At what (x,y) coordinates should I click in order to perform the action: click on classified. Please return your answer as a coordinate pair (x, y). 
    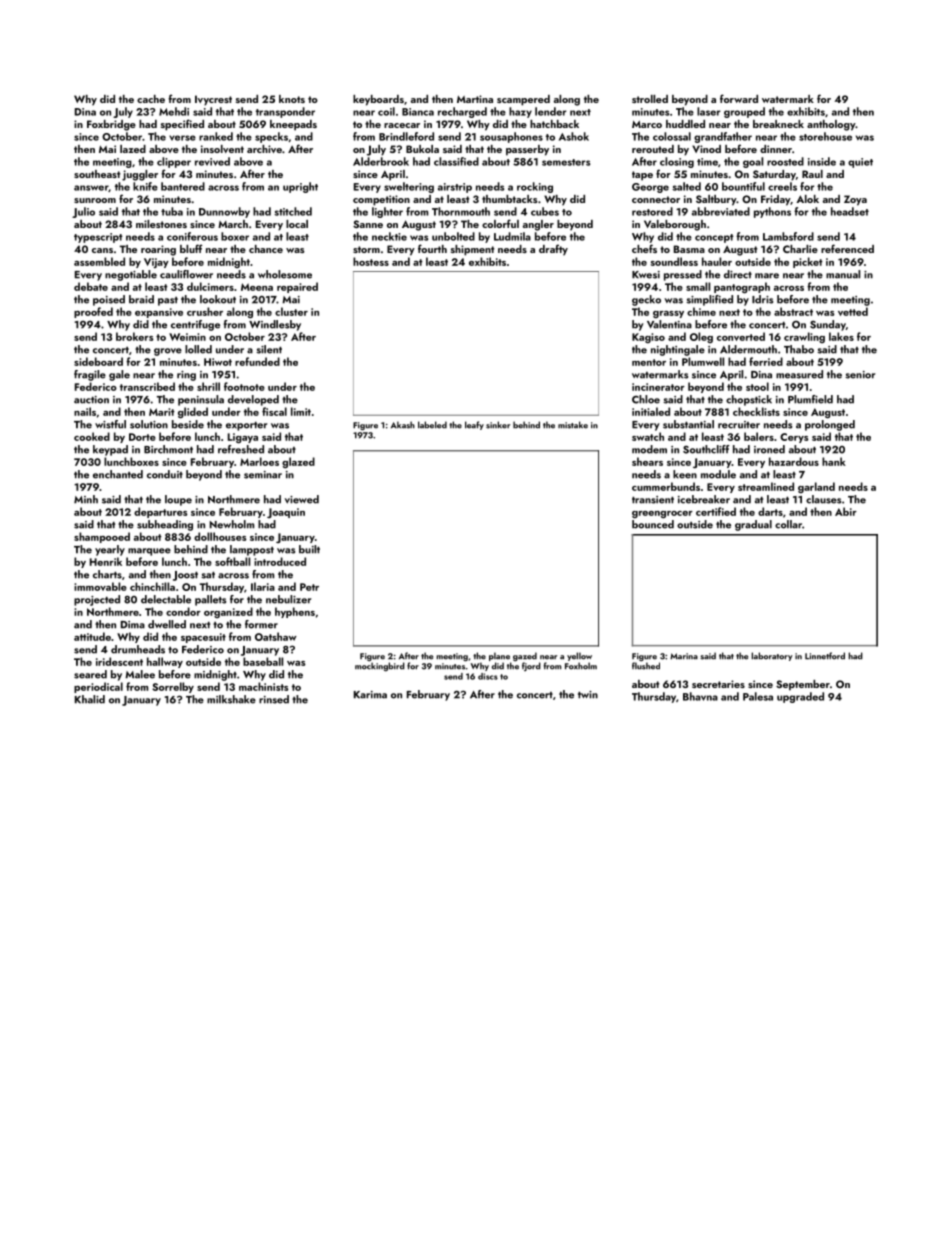
    Looking at the image, I should click on (456, 161).
